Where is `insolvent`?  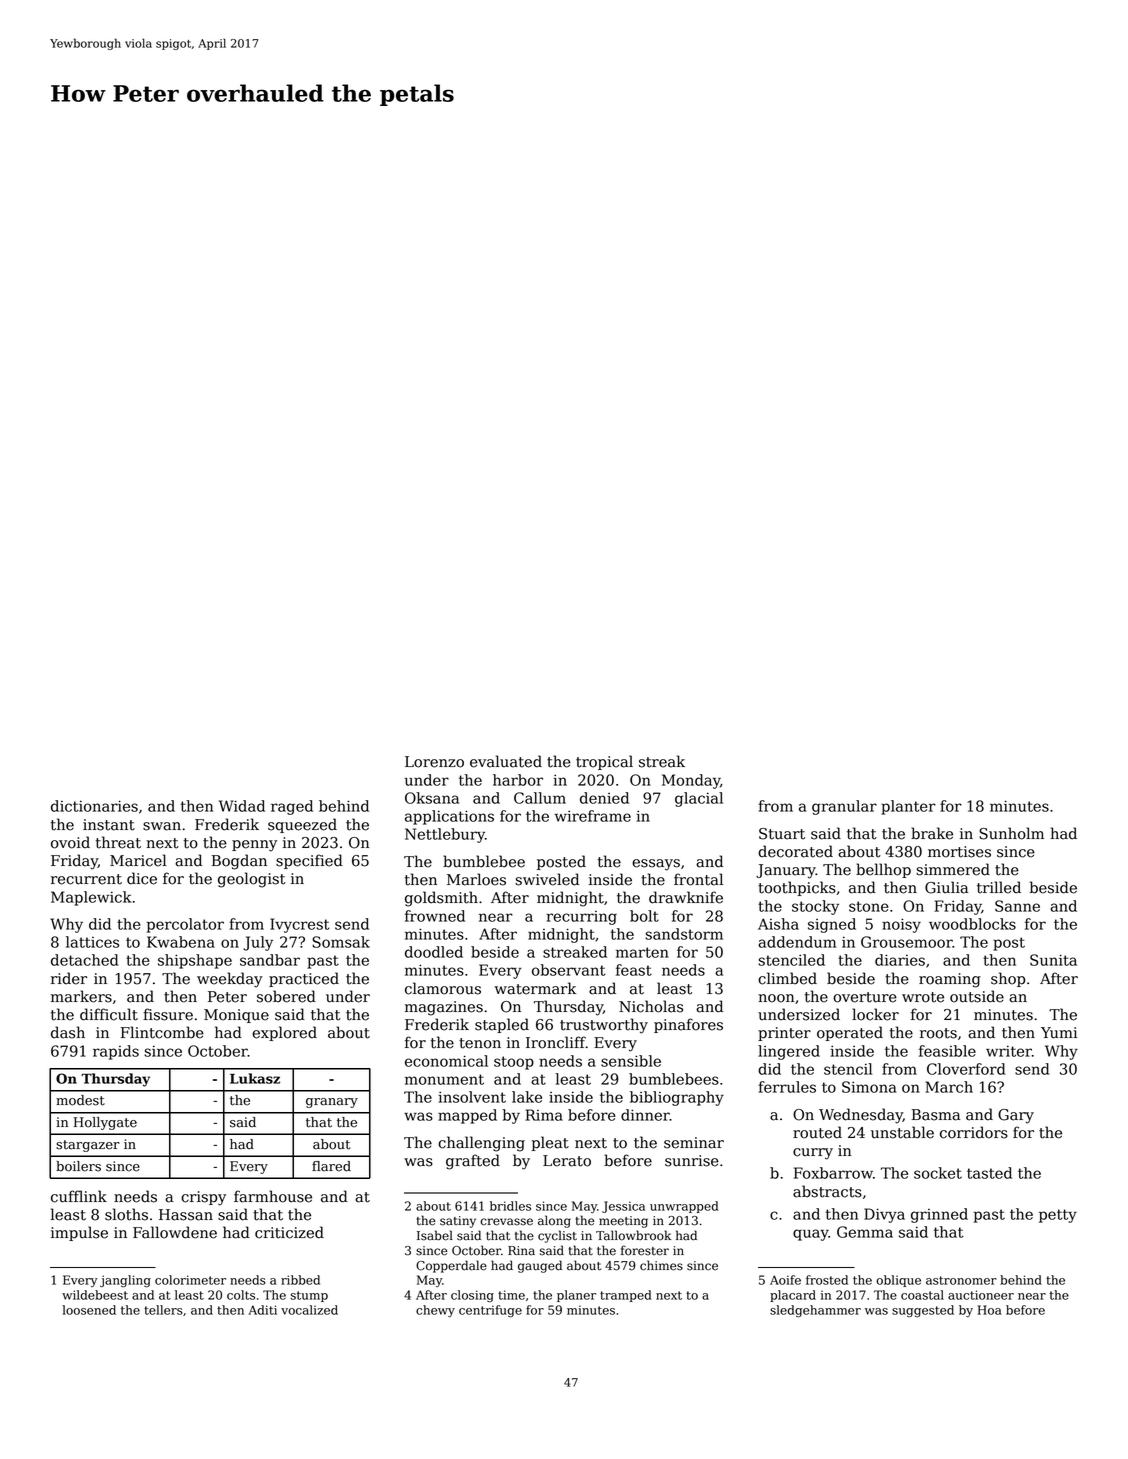
insolvent is located at coordinates (472, 1097).
